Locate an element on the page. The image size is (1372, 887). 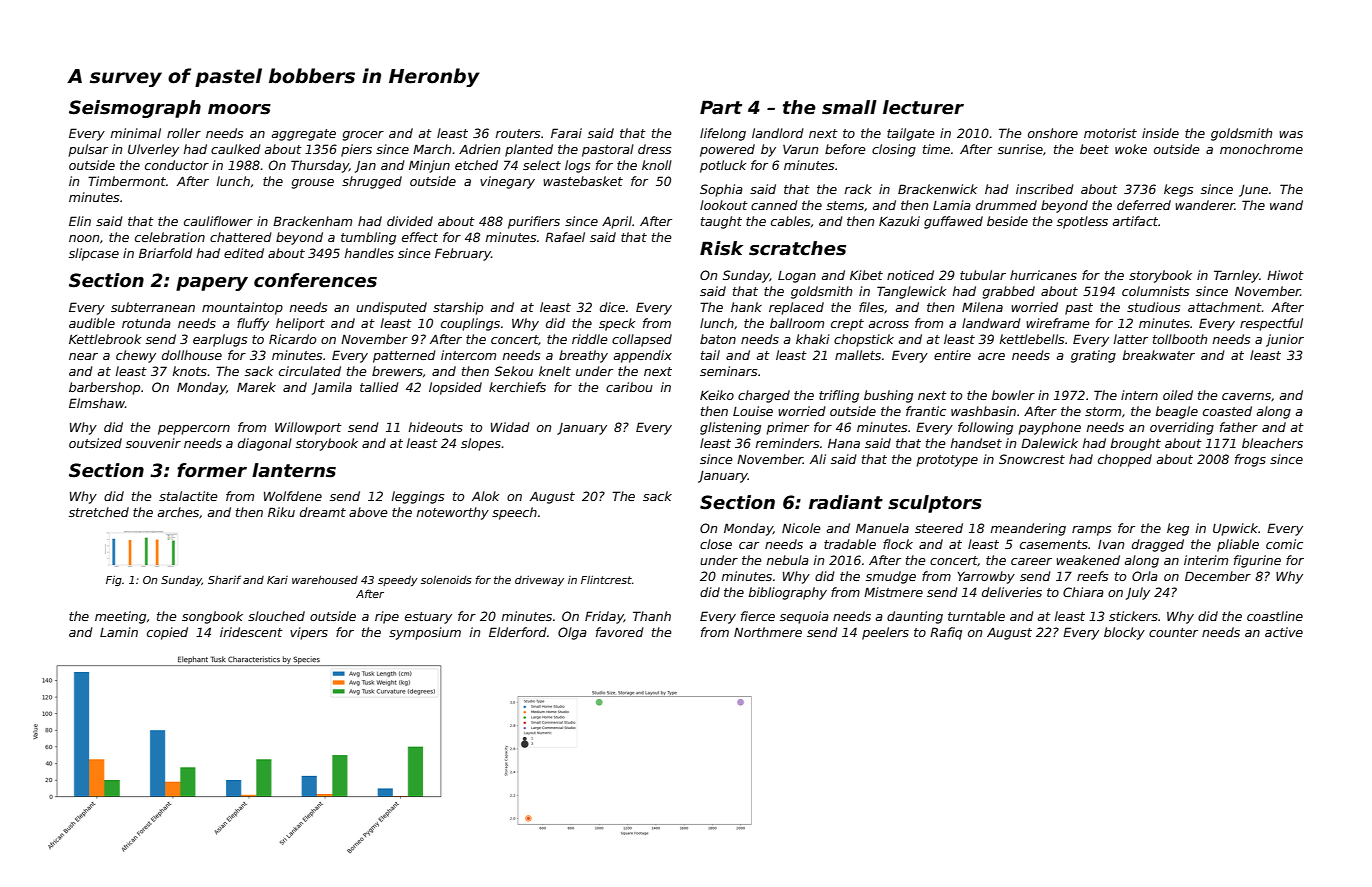
wastebasket is located at coordinates (583, 181).
